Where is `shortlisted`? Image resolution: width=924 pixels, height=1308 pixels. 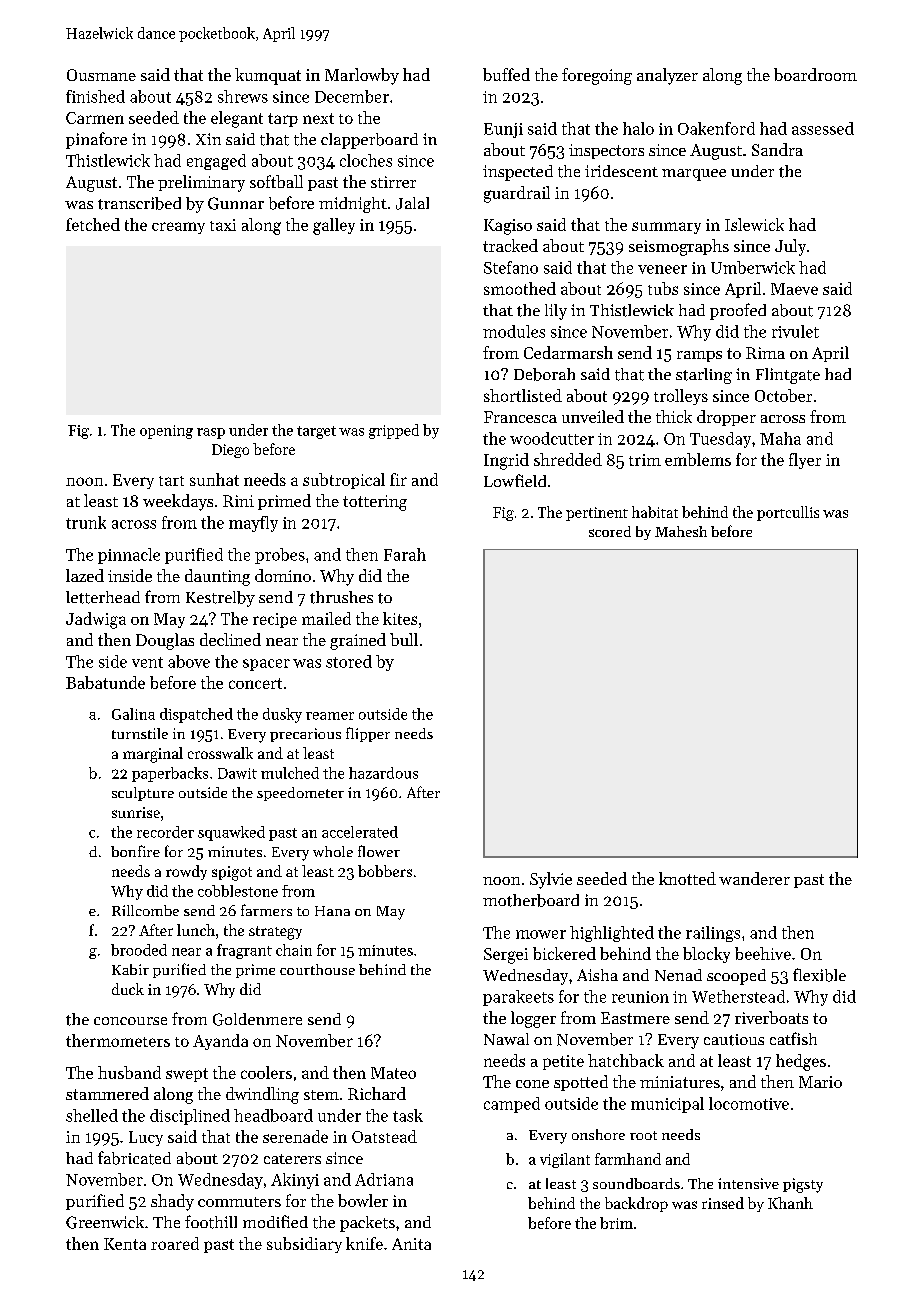
shortlisted is located at coordinates (523, 395).
